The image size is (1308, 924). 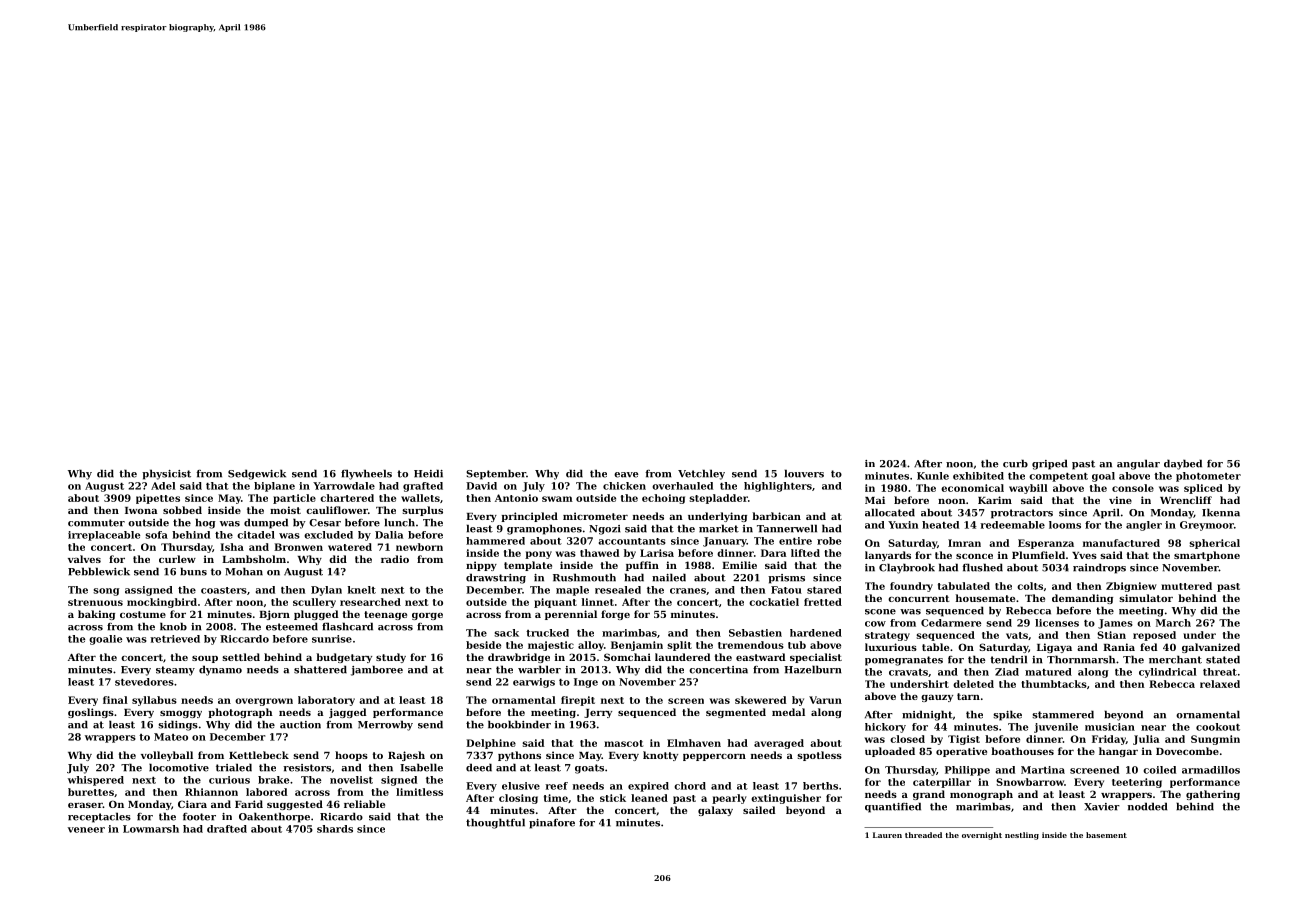 I want to click on spike, so click(x=1007, y=715).
